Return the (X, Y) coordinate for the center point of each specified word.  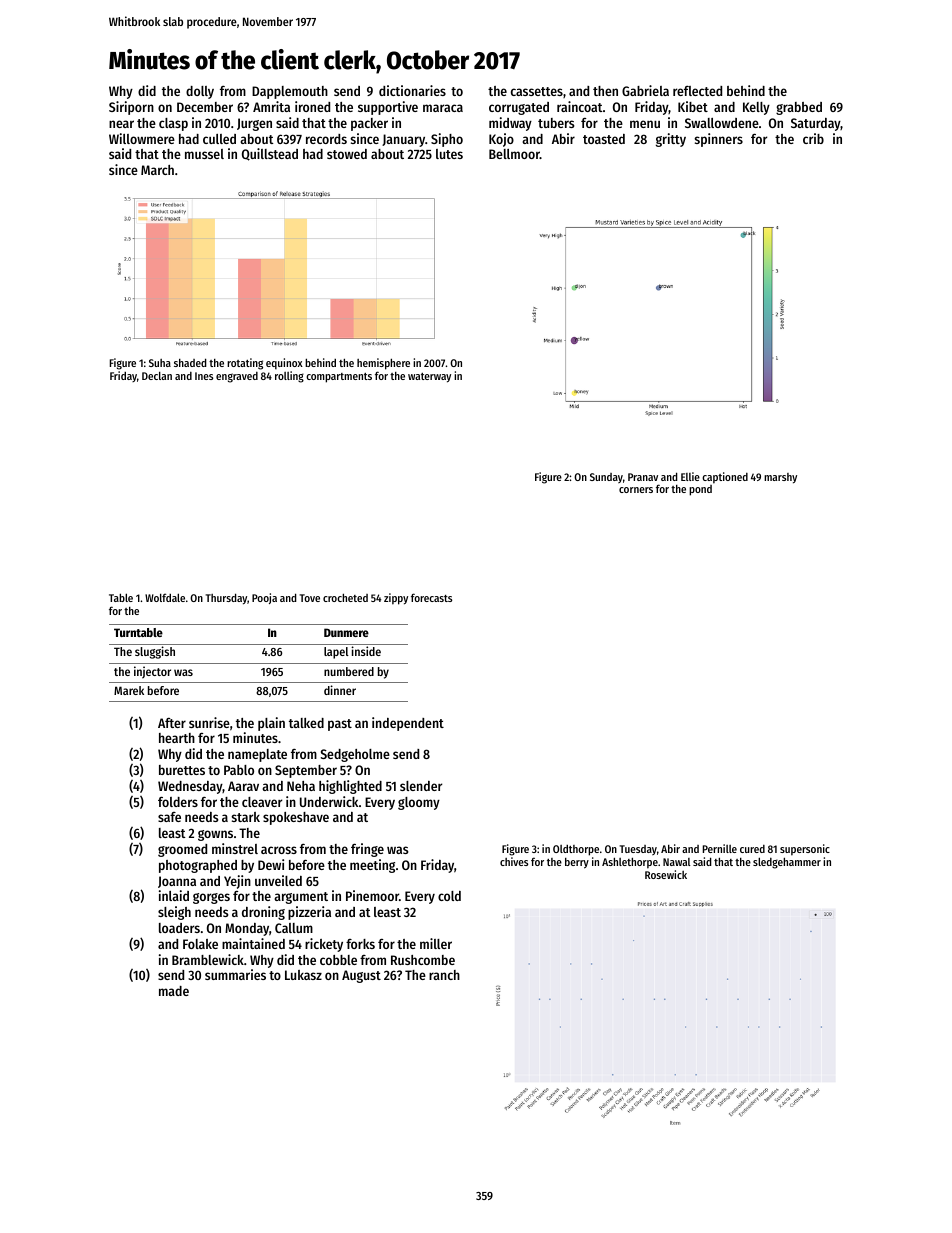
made (174, 991)
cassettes (537, 91)
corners (636, 490)
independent (408, 724)
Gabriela (645, 90)
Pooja (264, 598)
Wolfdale (165, 597)
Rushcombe (423, 960)
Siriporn (131, 108)
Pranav (643, 477)
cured (752, 849)
